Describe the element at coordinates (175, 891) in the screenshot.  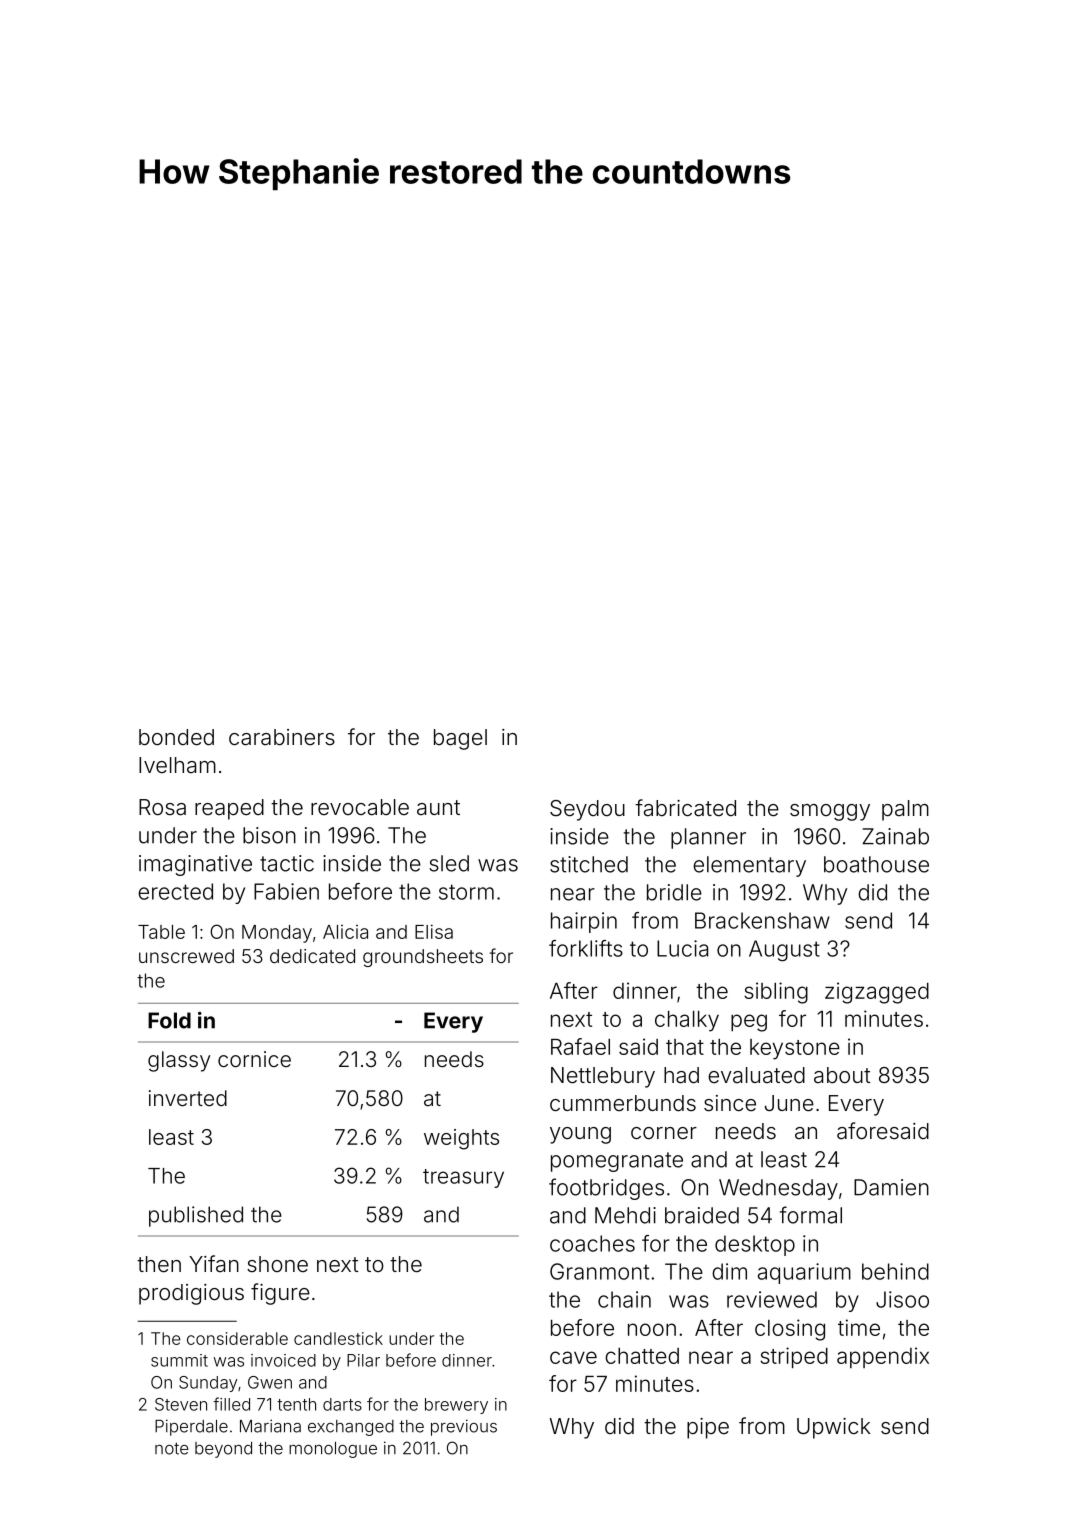
I see `erected` at that location.
